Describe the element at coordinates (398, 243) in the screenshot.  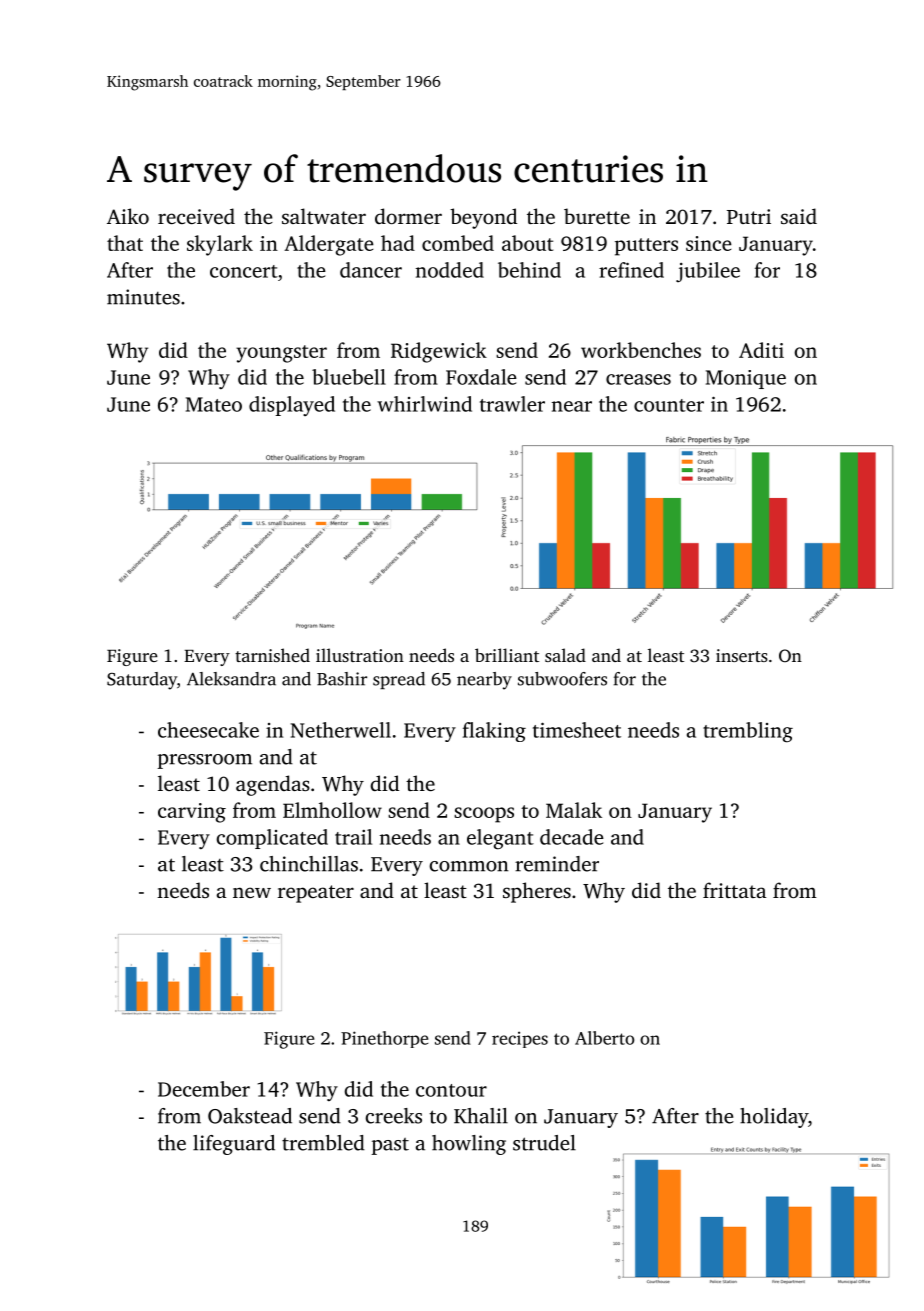
I see `had` at that location.
